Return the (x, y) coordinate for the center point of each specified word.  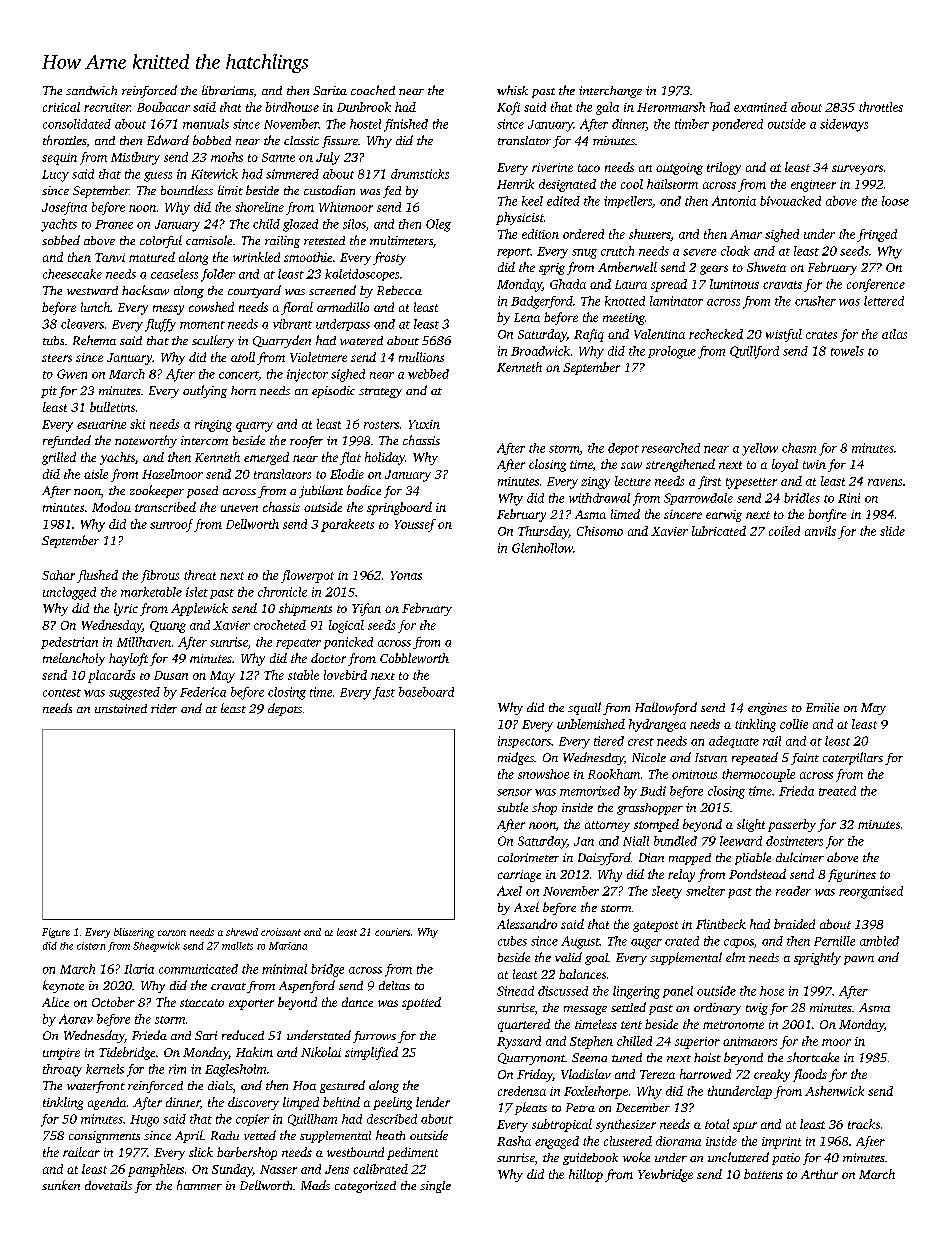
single (435, 1187)
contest (62, 693)
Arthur (819, 1174)
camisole (209, 240)
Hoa (304, 1085)
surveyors (857, 170)
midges (516, 758)
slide (892, 531)
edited (563, 201)
